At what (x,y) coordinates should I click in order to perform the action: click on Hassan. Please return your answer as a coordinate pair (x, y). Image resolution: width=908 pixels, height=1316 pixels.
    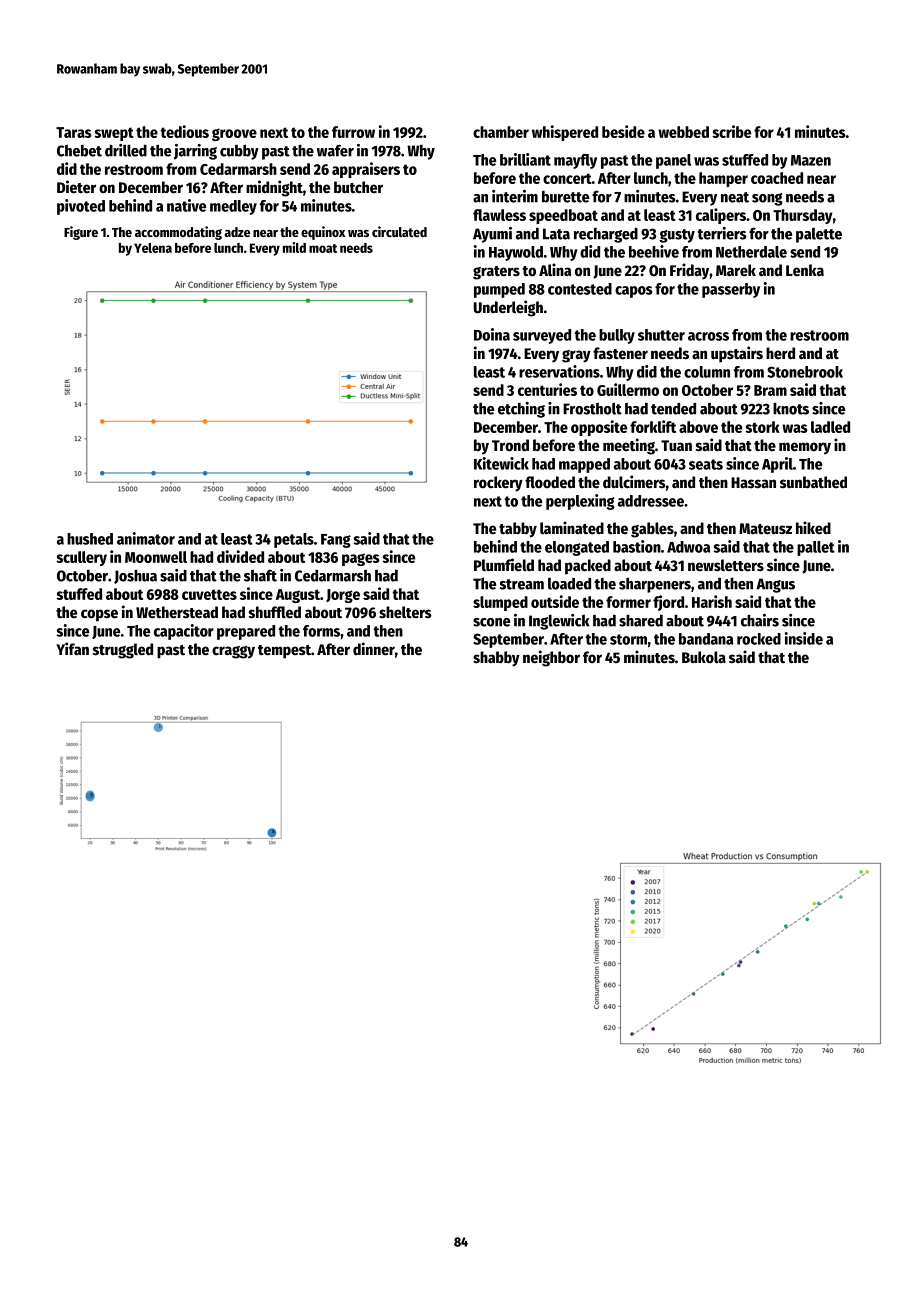
    Looking at the image, I should click on (753, 483).
